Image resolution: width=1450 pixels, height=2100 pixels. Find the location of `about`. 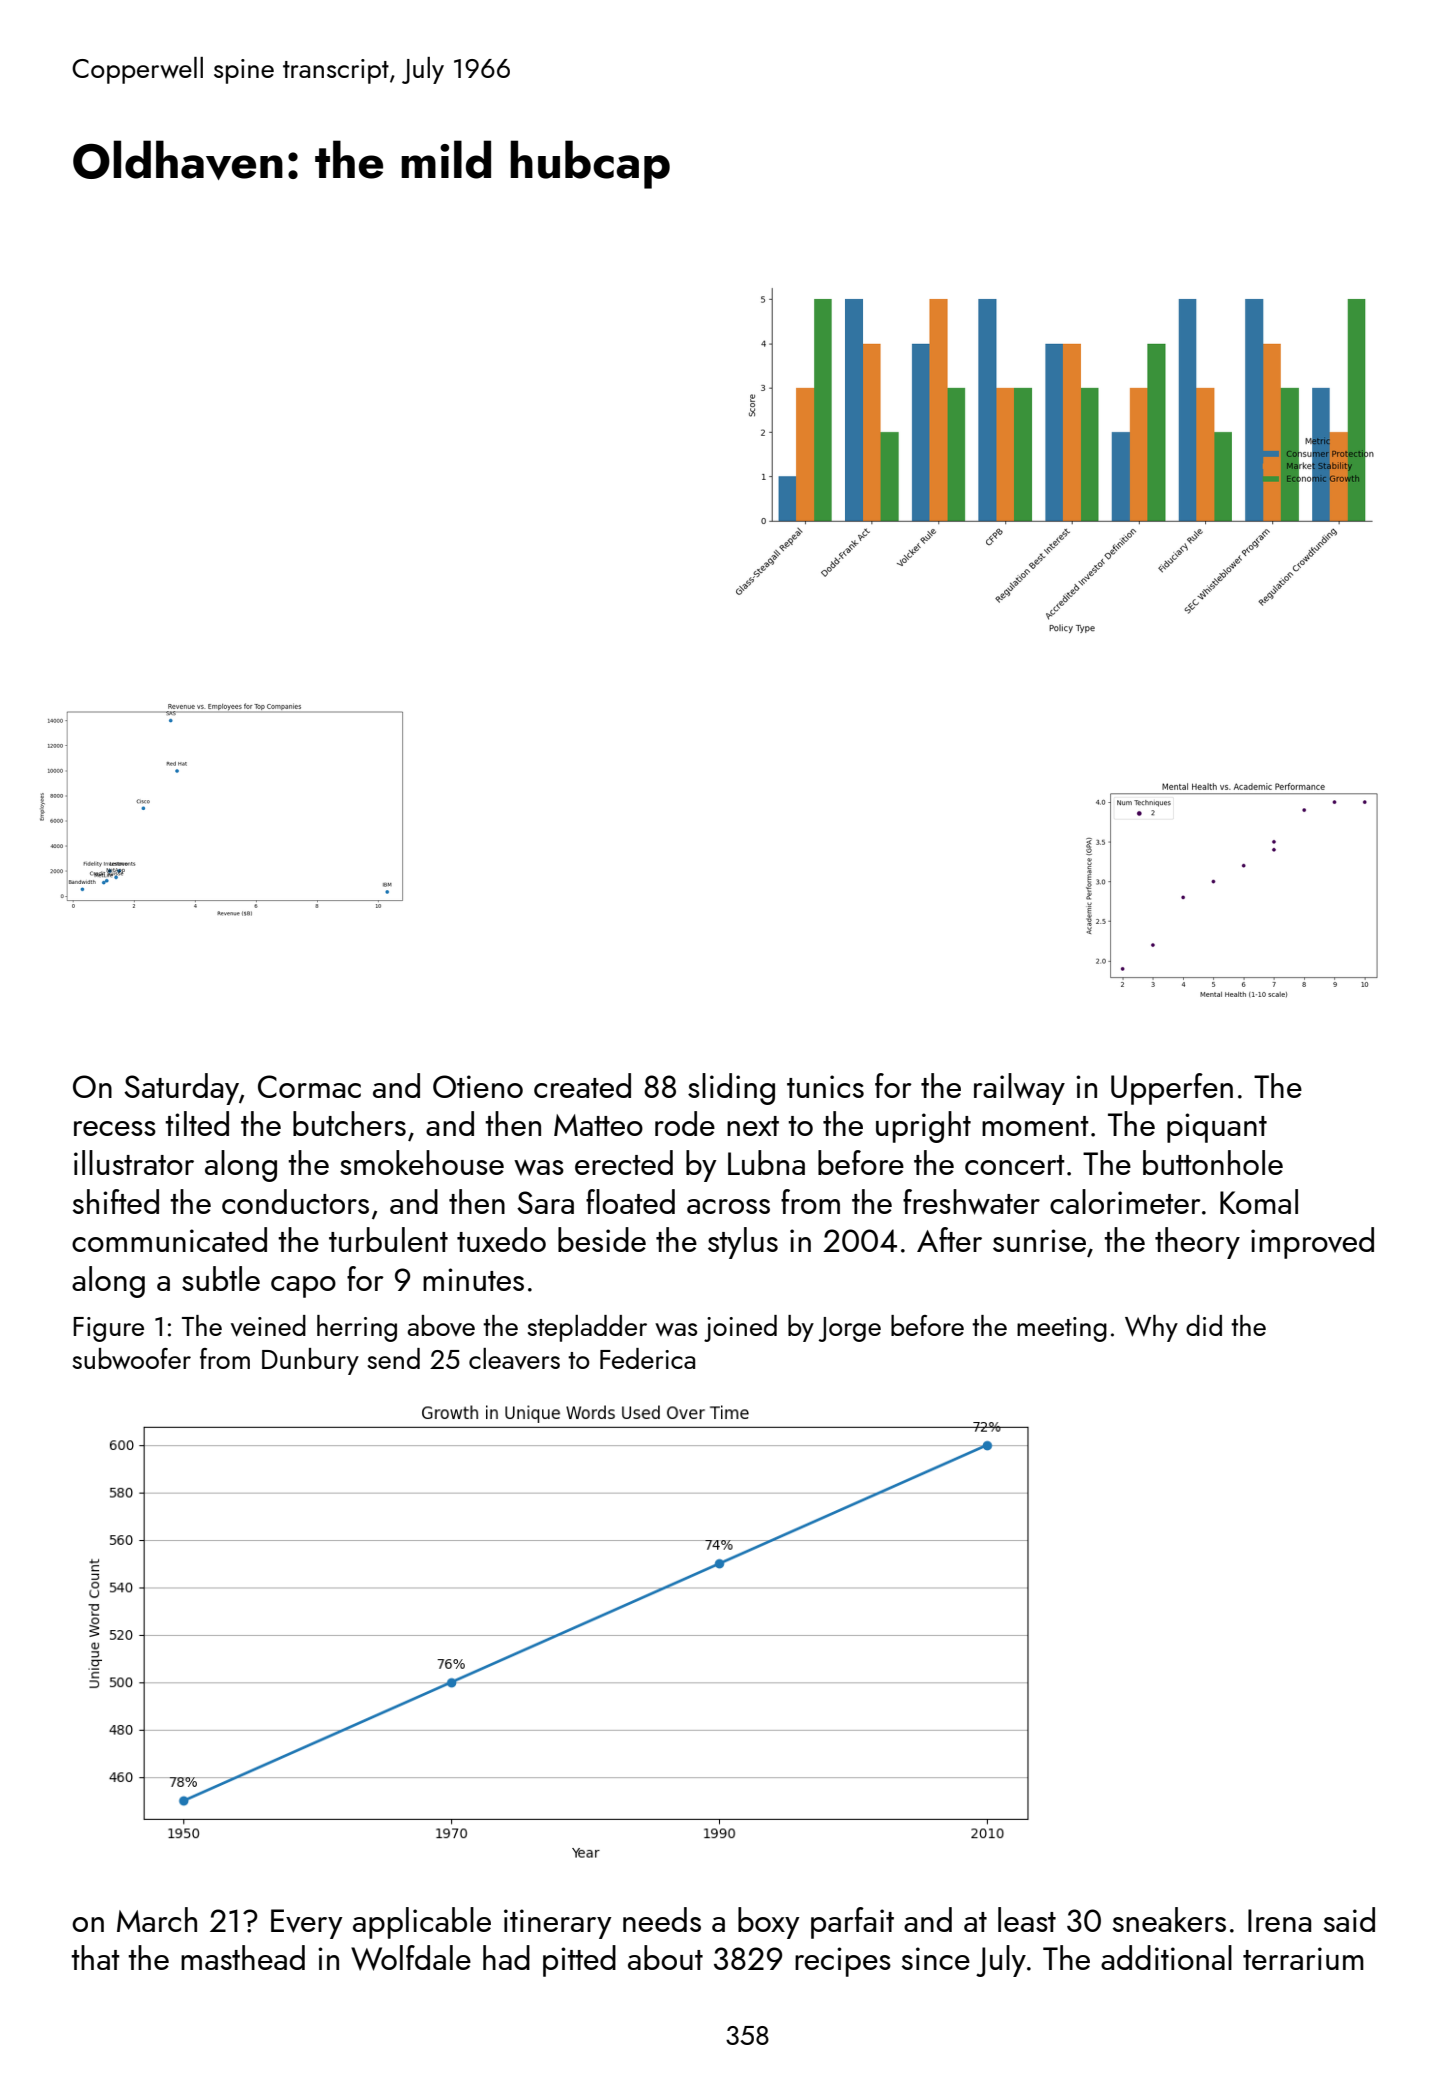

about is located at coordinates (665, 1957).
